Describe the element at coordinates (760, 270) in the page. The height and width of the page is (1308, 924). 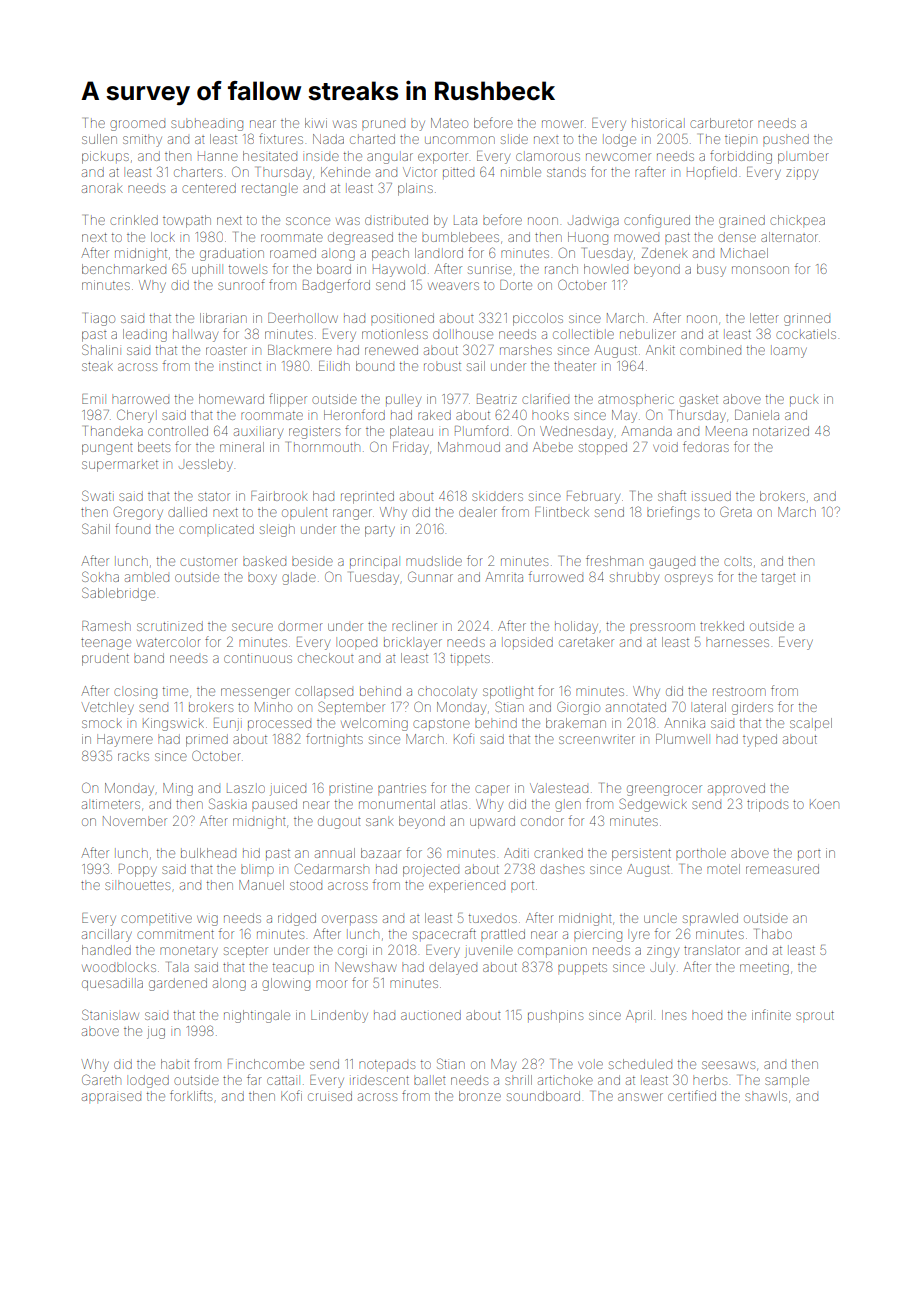
I see `monsoon` at that location.
